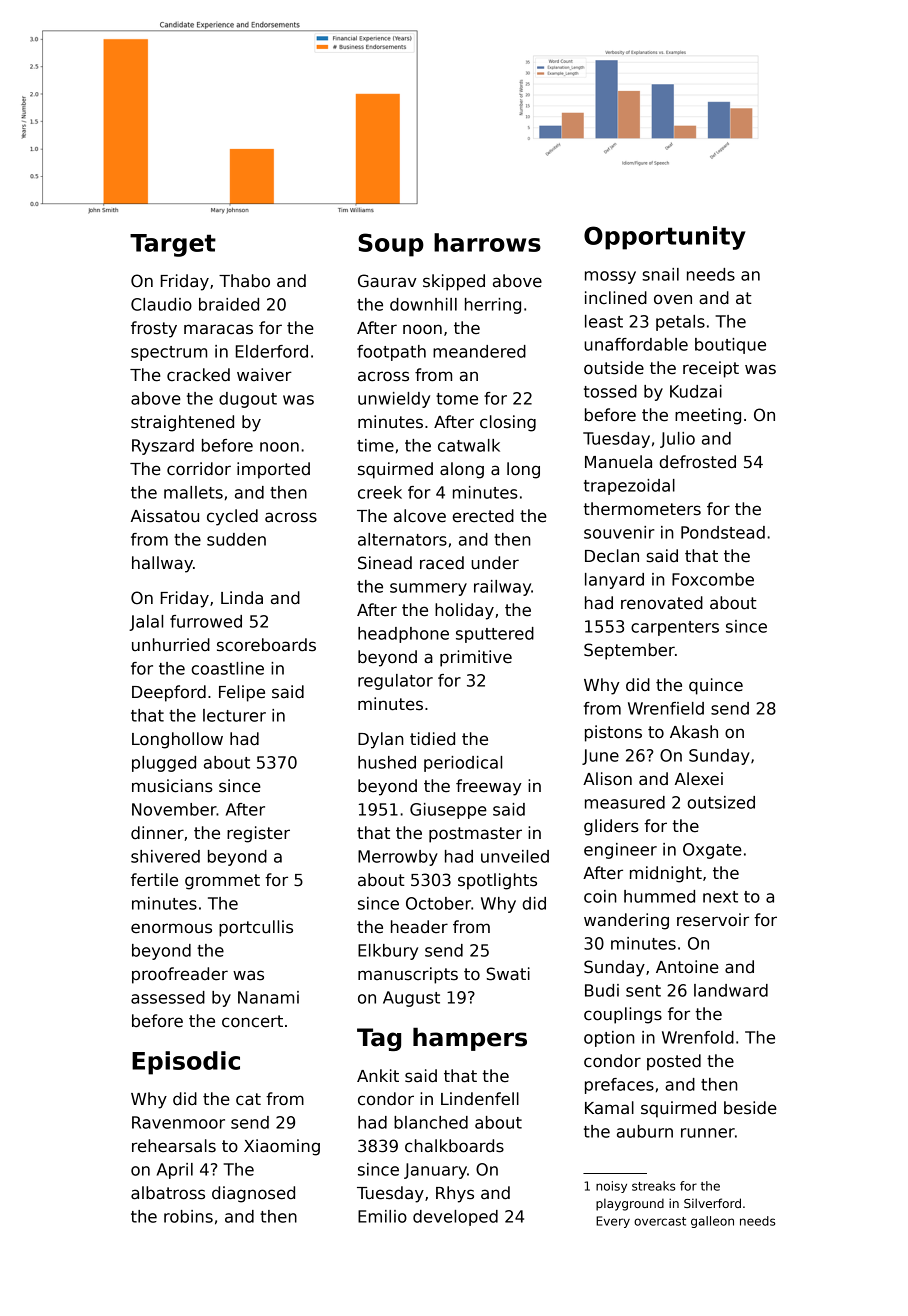  I want to click on developed, so click(455, 1218).
